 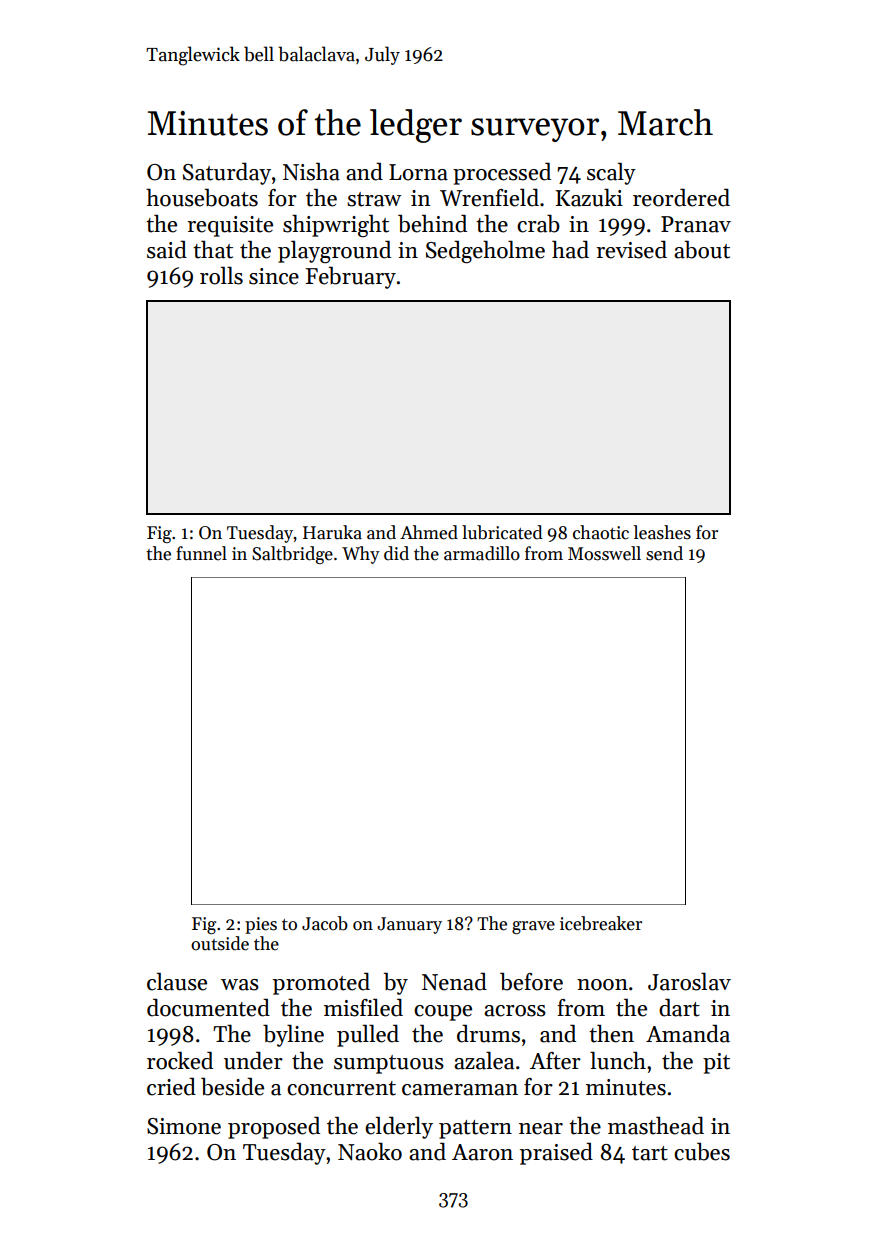 I want to click on grave, so click(x=533, y=927).
